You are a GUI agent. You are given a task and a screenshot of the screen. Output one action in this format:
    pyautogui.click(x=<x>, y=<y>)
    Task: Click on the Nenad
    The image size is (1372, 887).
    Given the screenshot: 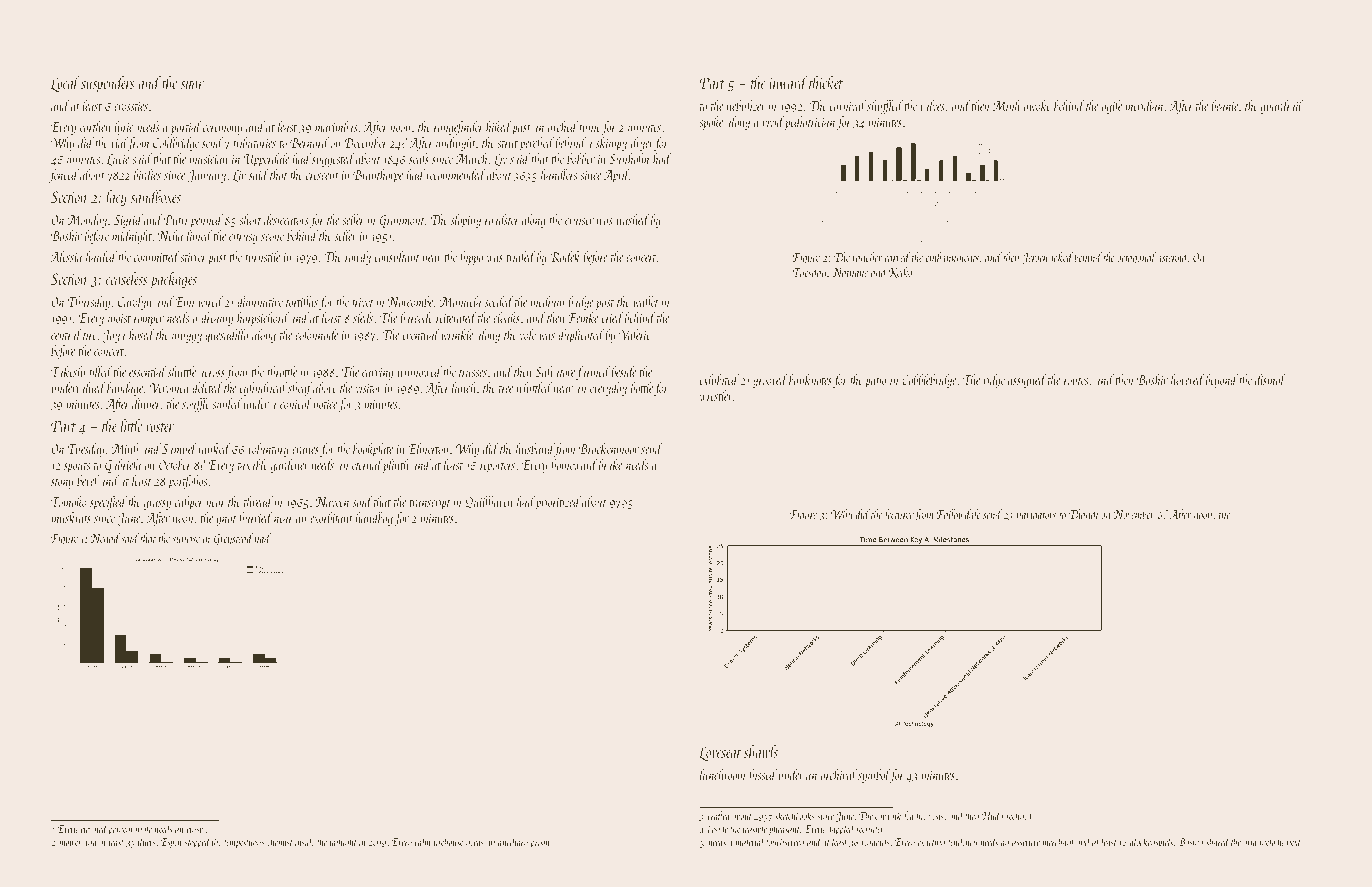 What is the action you would take?
    pyautogui.click(x=105, y=538)
